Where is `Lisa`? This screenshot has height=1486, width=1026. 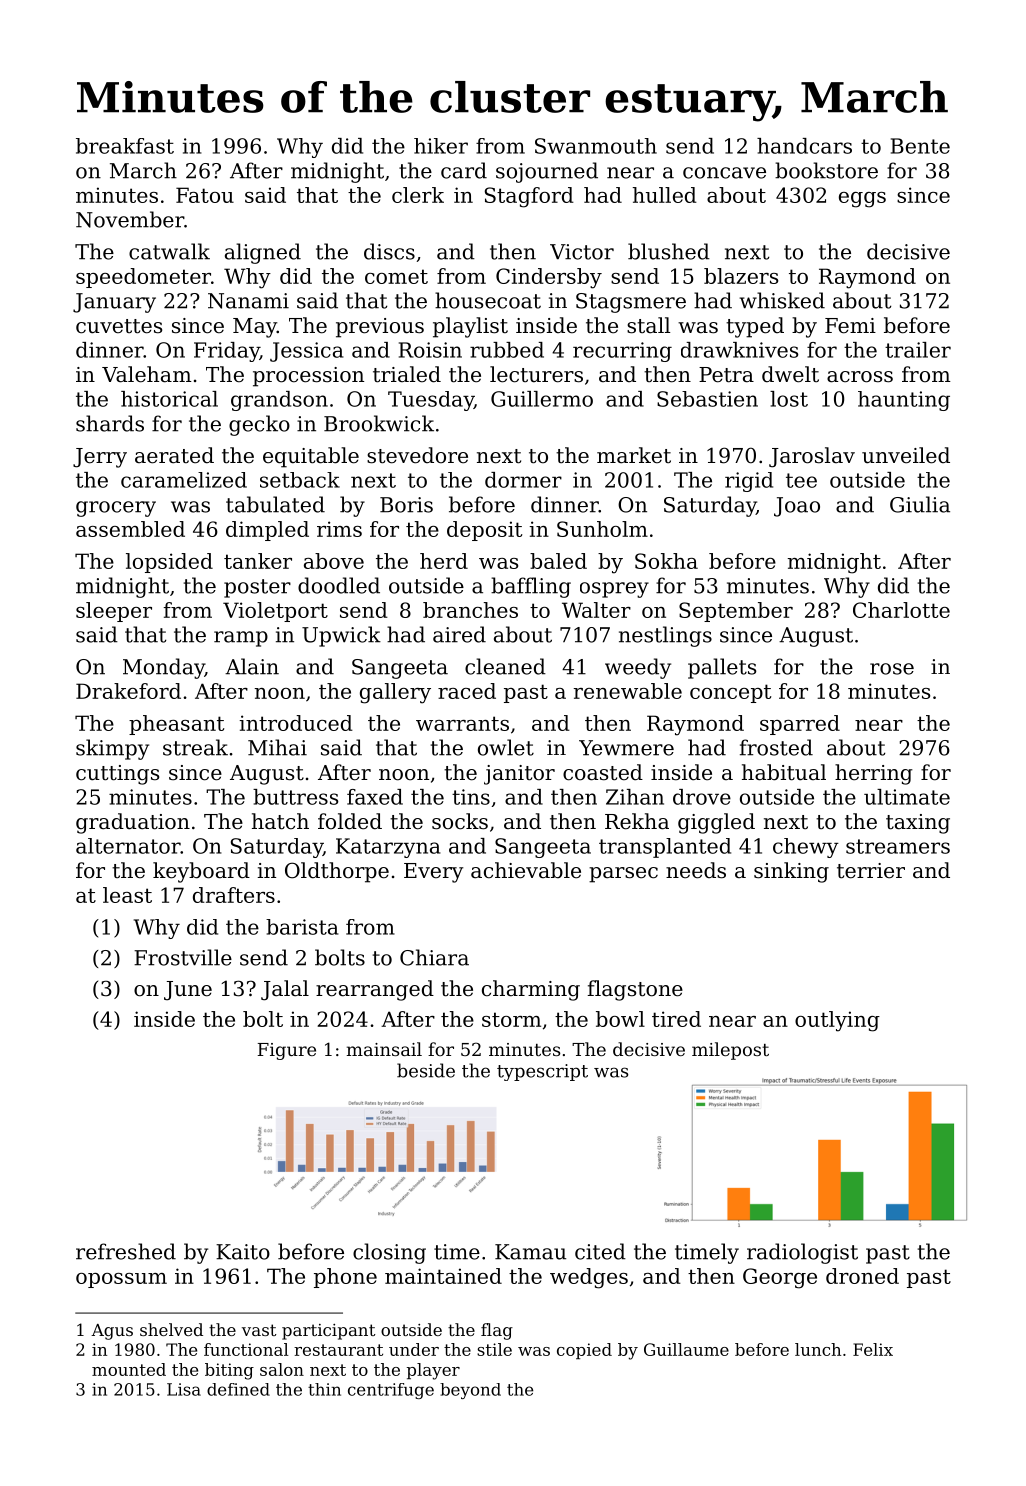 Lisa is located at coordinates (184, 1389).
